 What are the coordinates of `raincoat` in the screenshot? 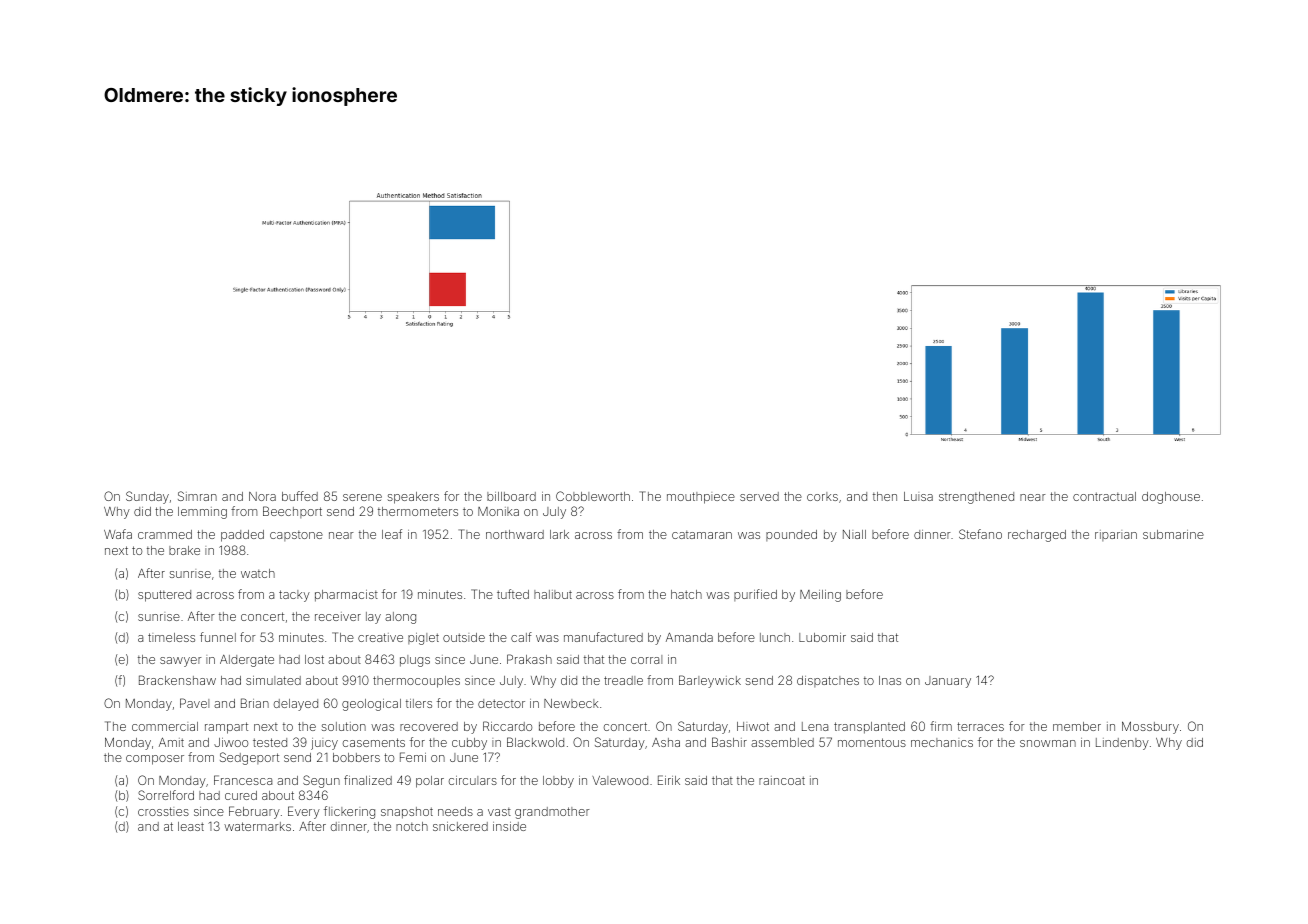 It's located at (782, 780).
